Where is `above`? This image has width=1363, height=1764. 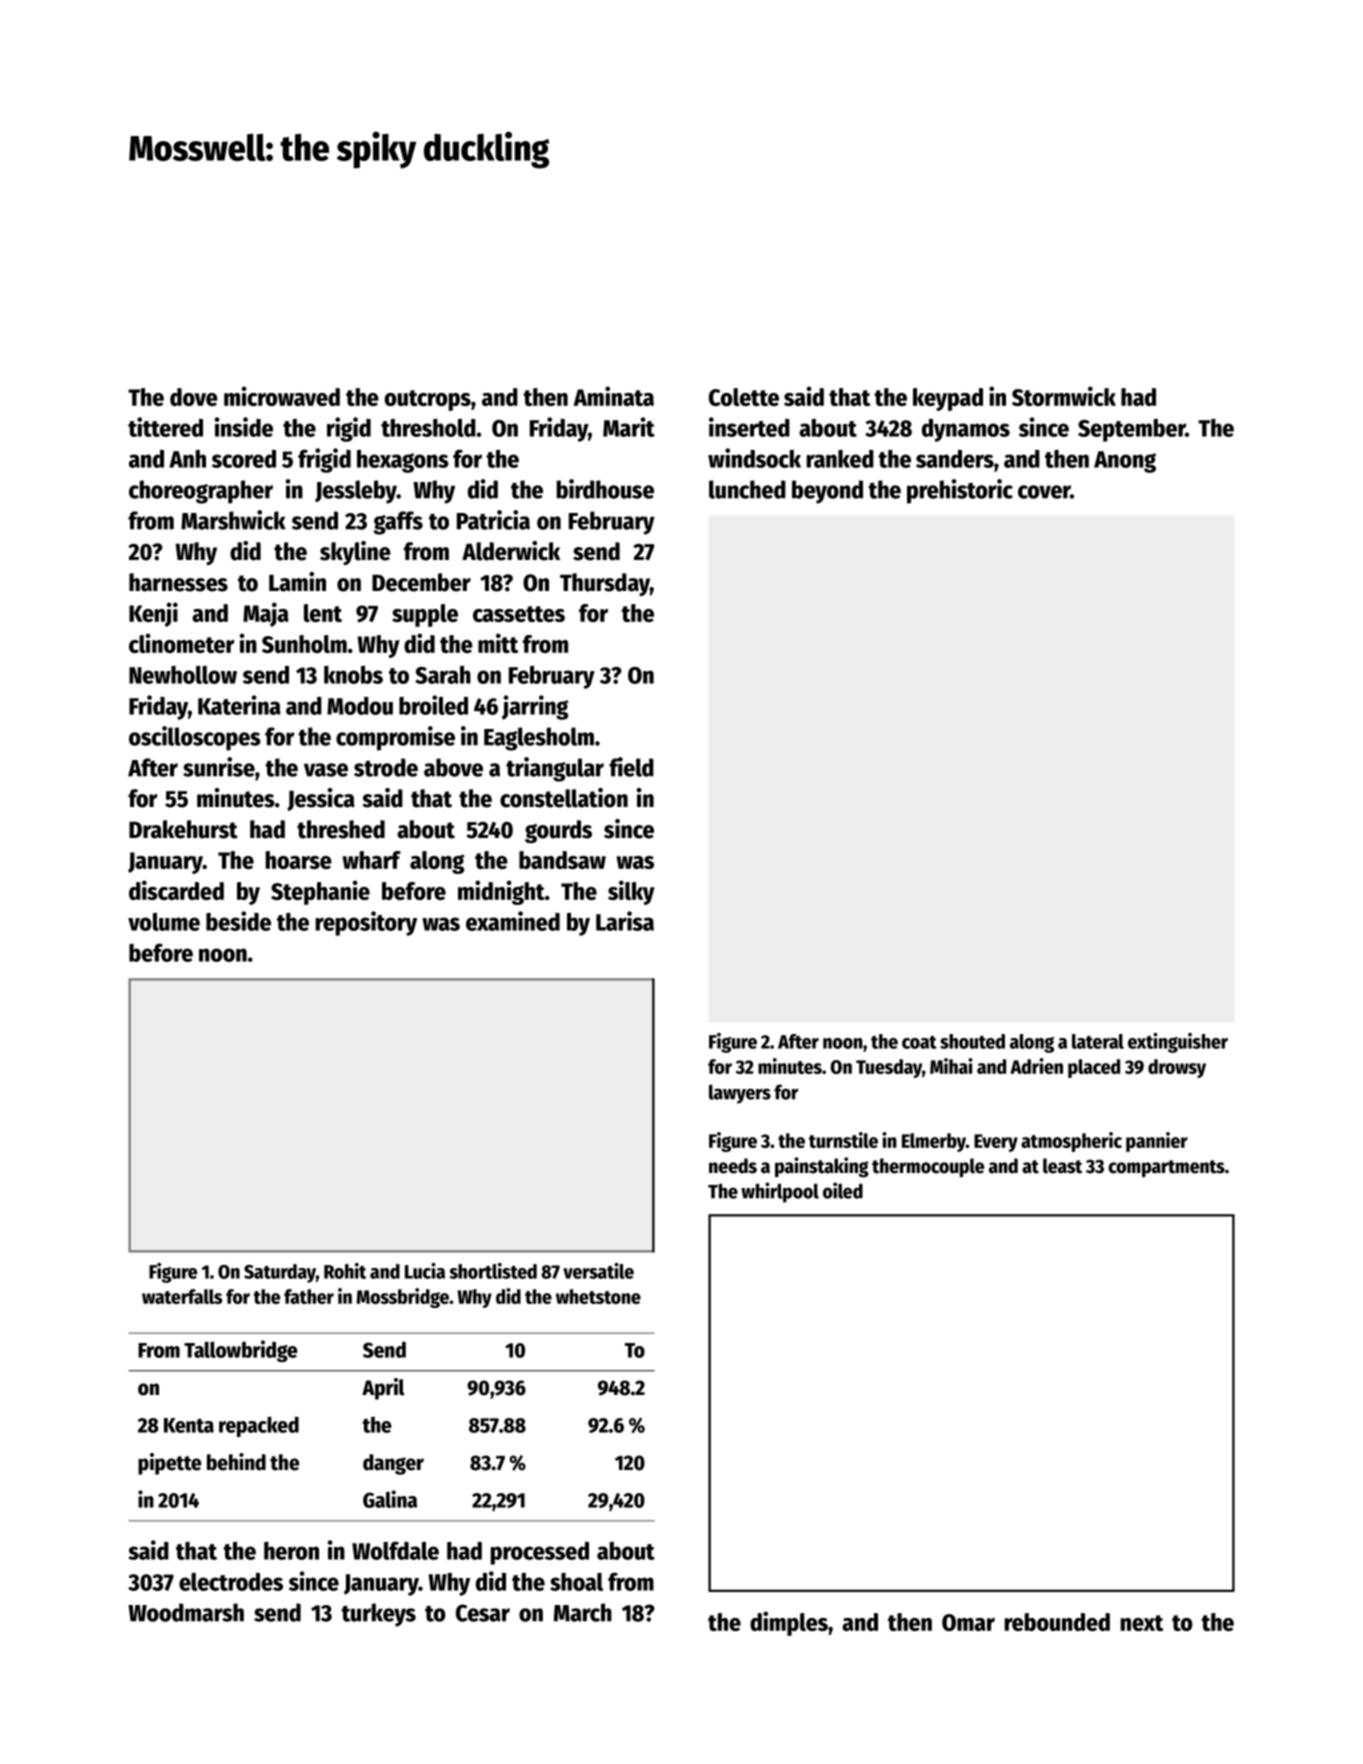
above is located at coordinates (453, 767).
